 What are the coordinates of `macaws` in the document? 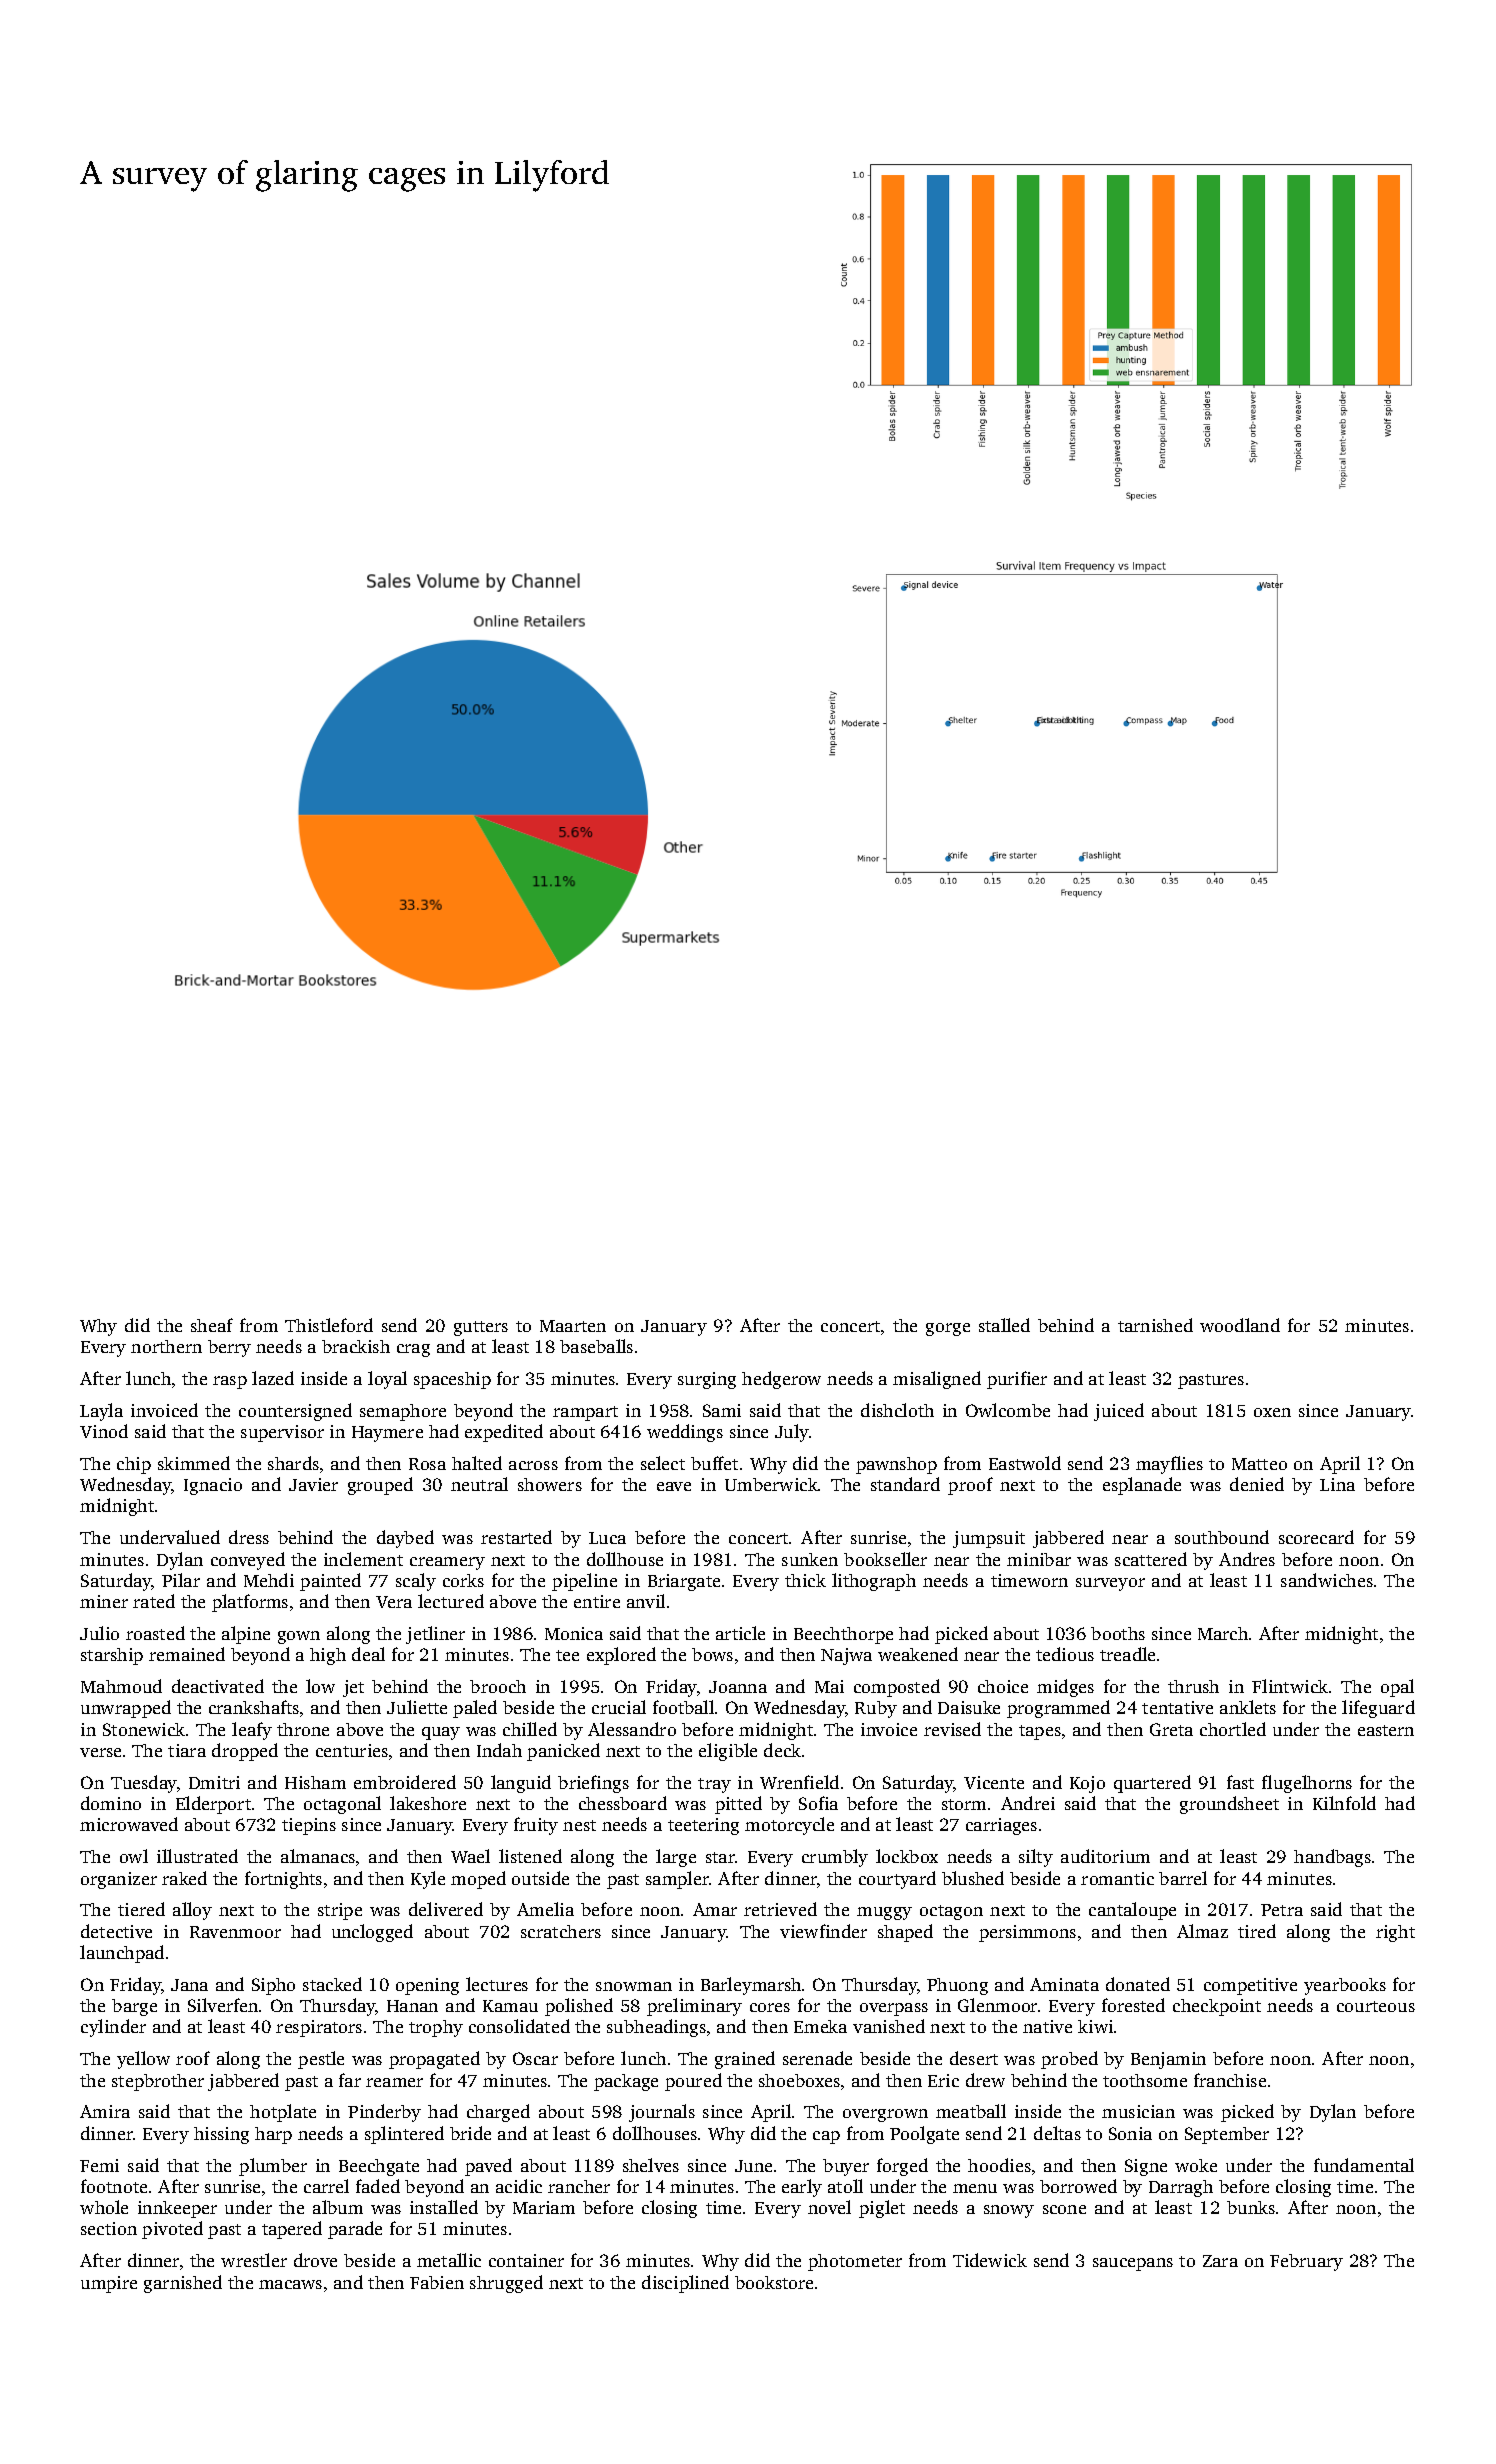 It's located at (290, 2284).
